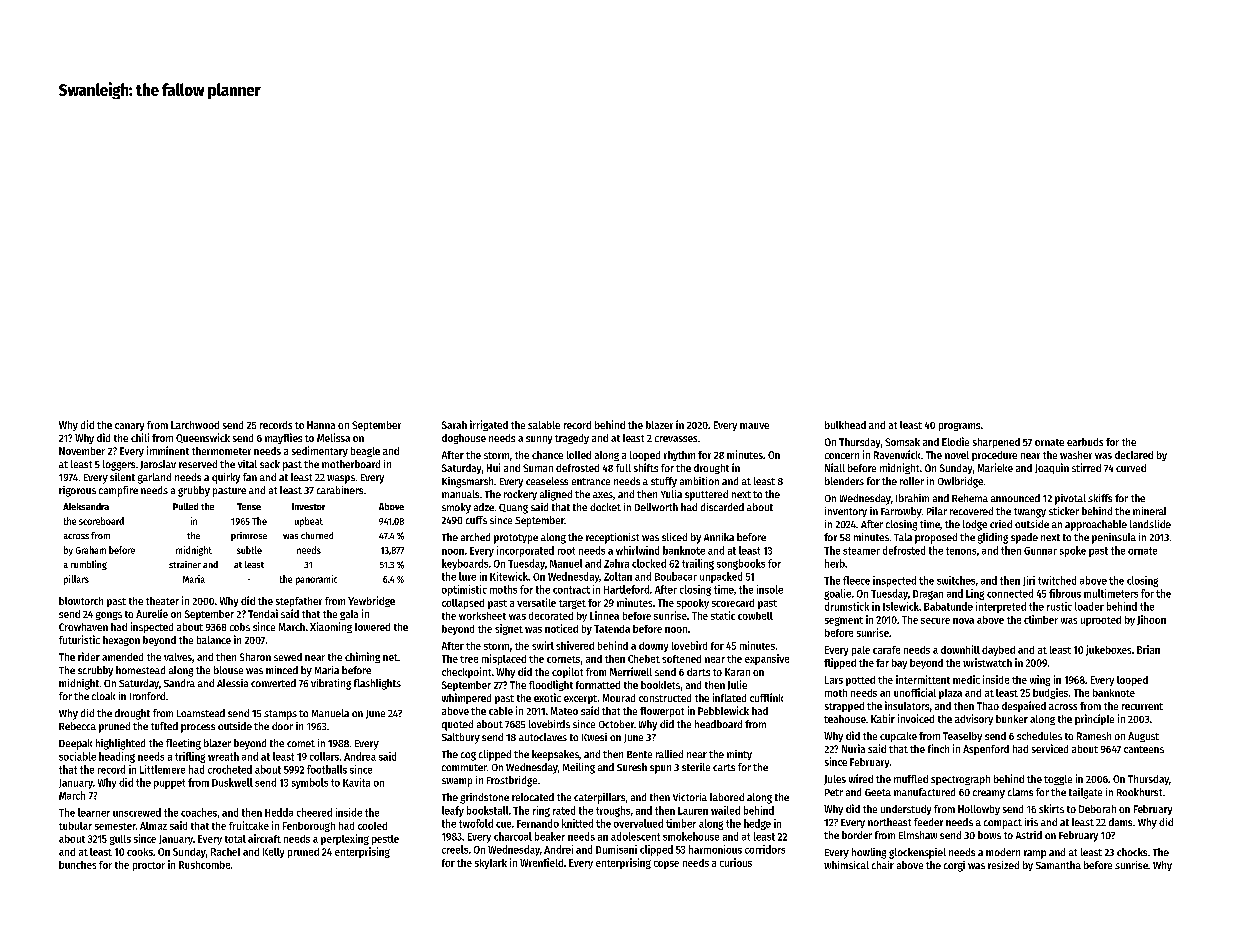 This document has height=952, width=1233. Describe the element at coordinates (960, 482) in the document. I see `Owlbridge` at that location.
